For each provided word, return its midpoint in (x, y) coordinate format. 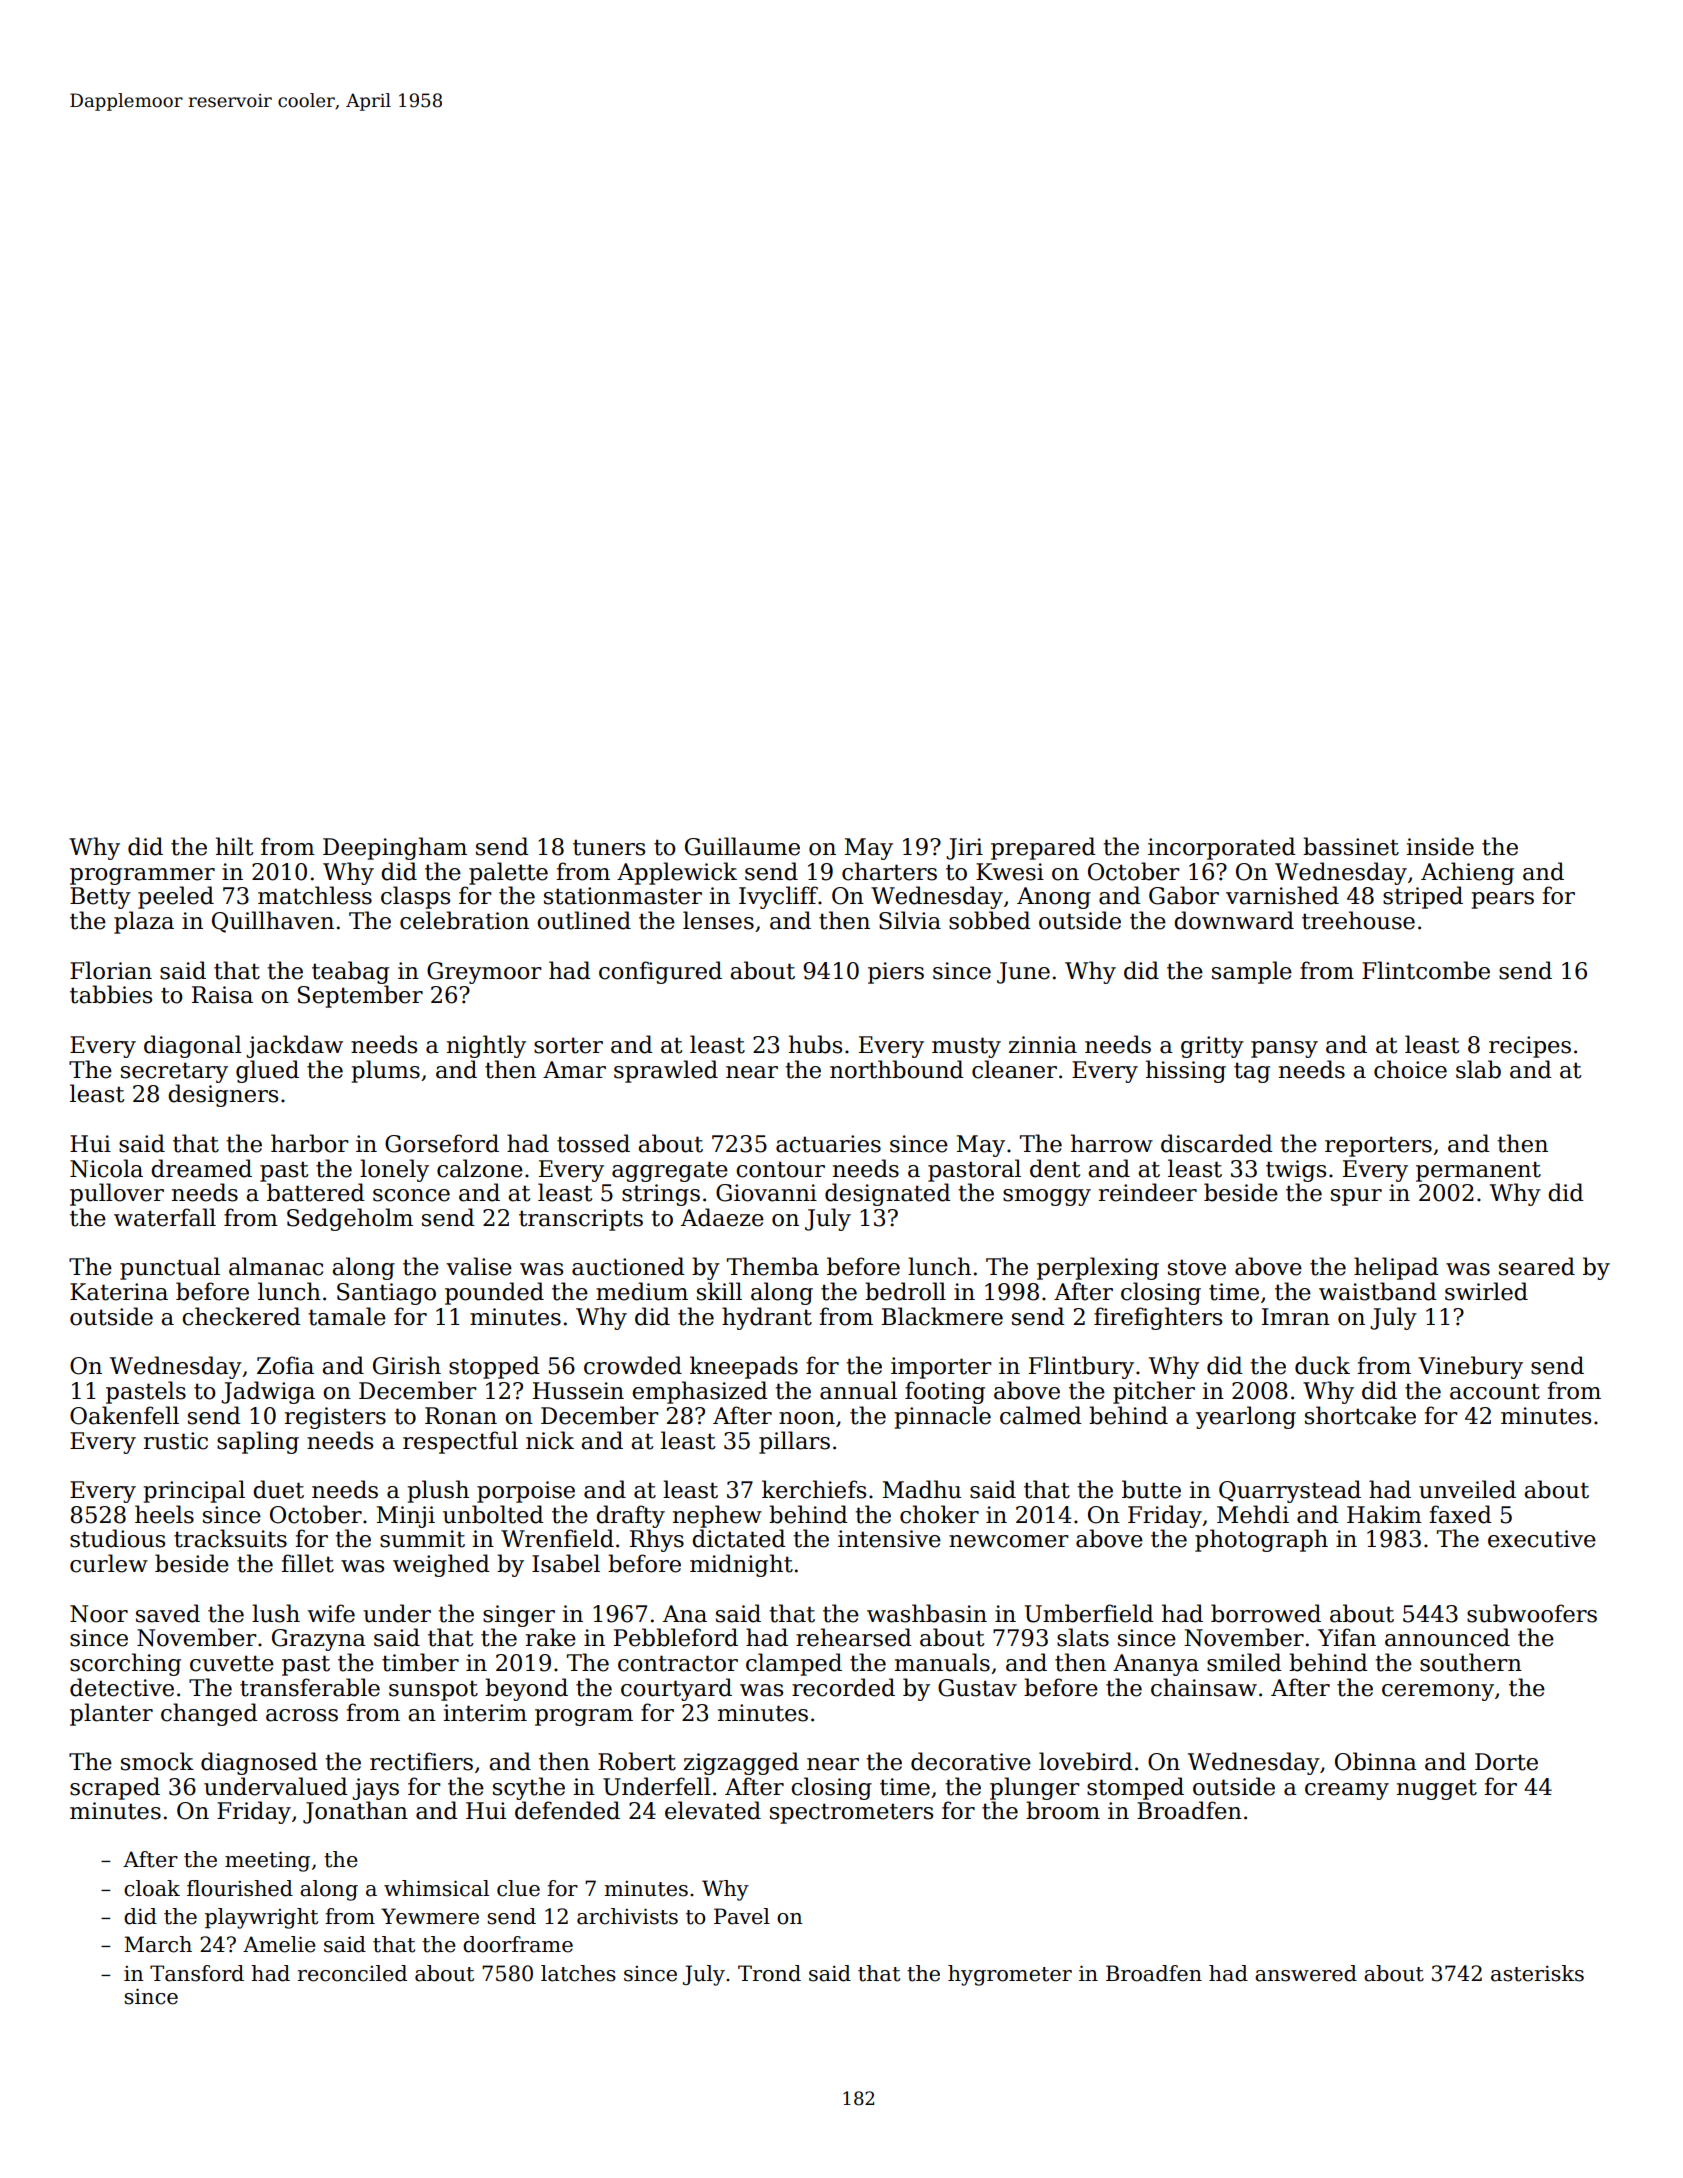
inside (1440, 846)
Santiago (386, 1294)
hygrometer (1010, 1975)
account (1495, 1391)
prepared (1043, 848)
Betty (100, 898)
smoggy (1047, 1197)
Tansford (197, 1973)
